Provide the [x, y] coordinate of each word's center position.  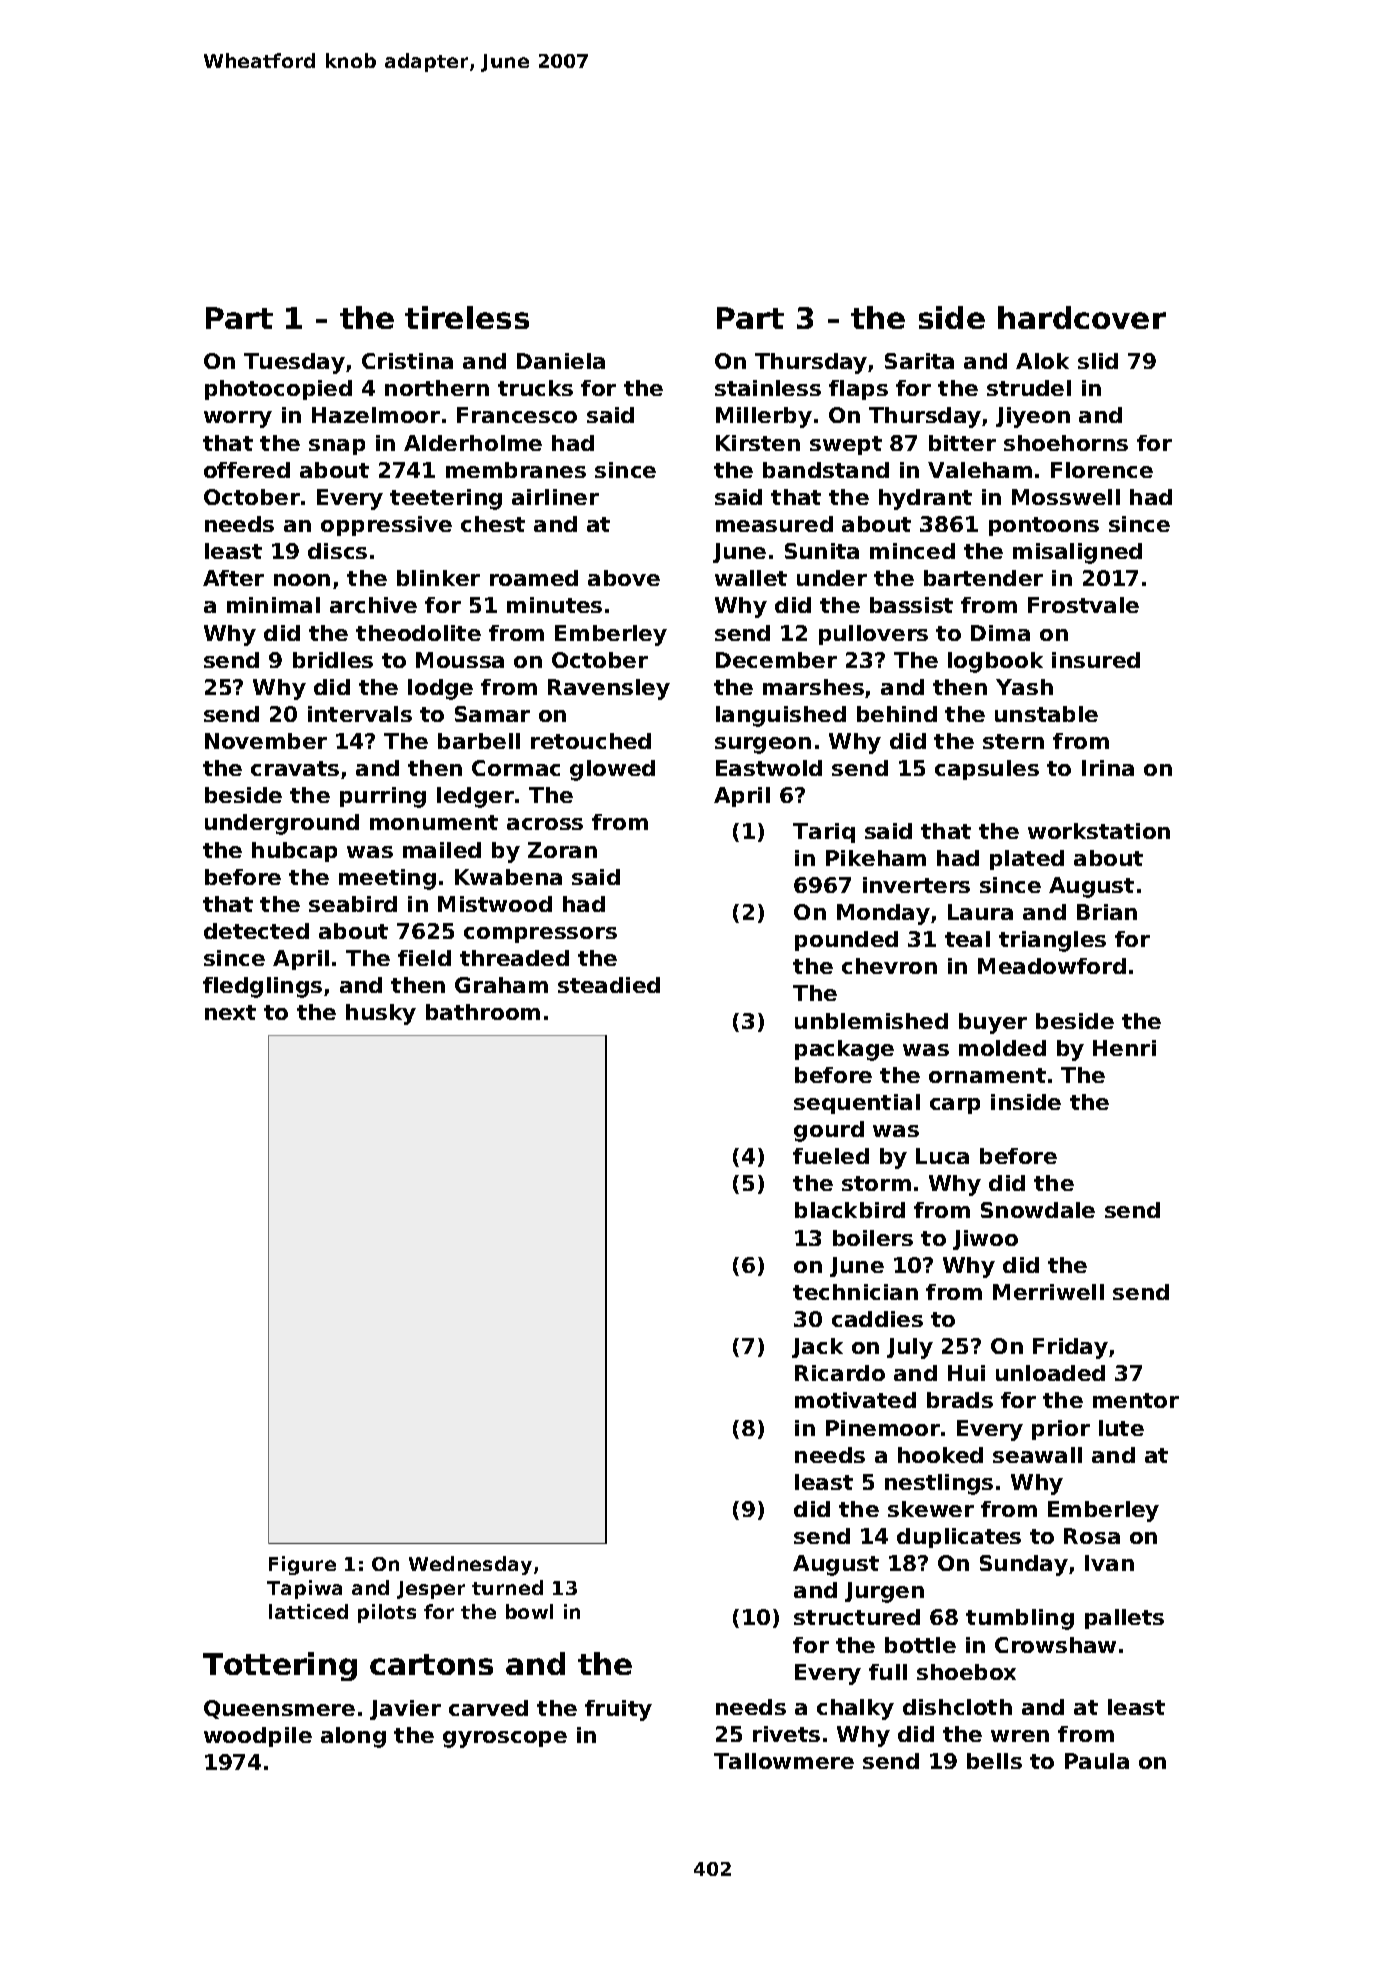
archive [373, 605]
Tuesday [294, 363]
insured [1096, 660]
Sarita [919, 361]
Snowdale [1038, 1210]
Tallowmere [784, 1761]
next [230, 1012]
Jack [817, 1348]
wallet [751, 578]
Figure [302, 1565]
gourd [829, 1131]
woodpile [258, 1737]
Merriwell [1048, 1292]
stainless [768, 388]
